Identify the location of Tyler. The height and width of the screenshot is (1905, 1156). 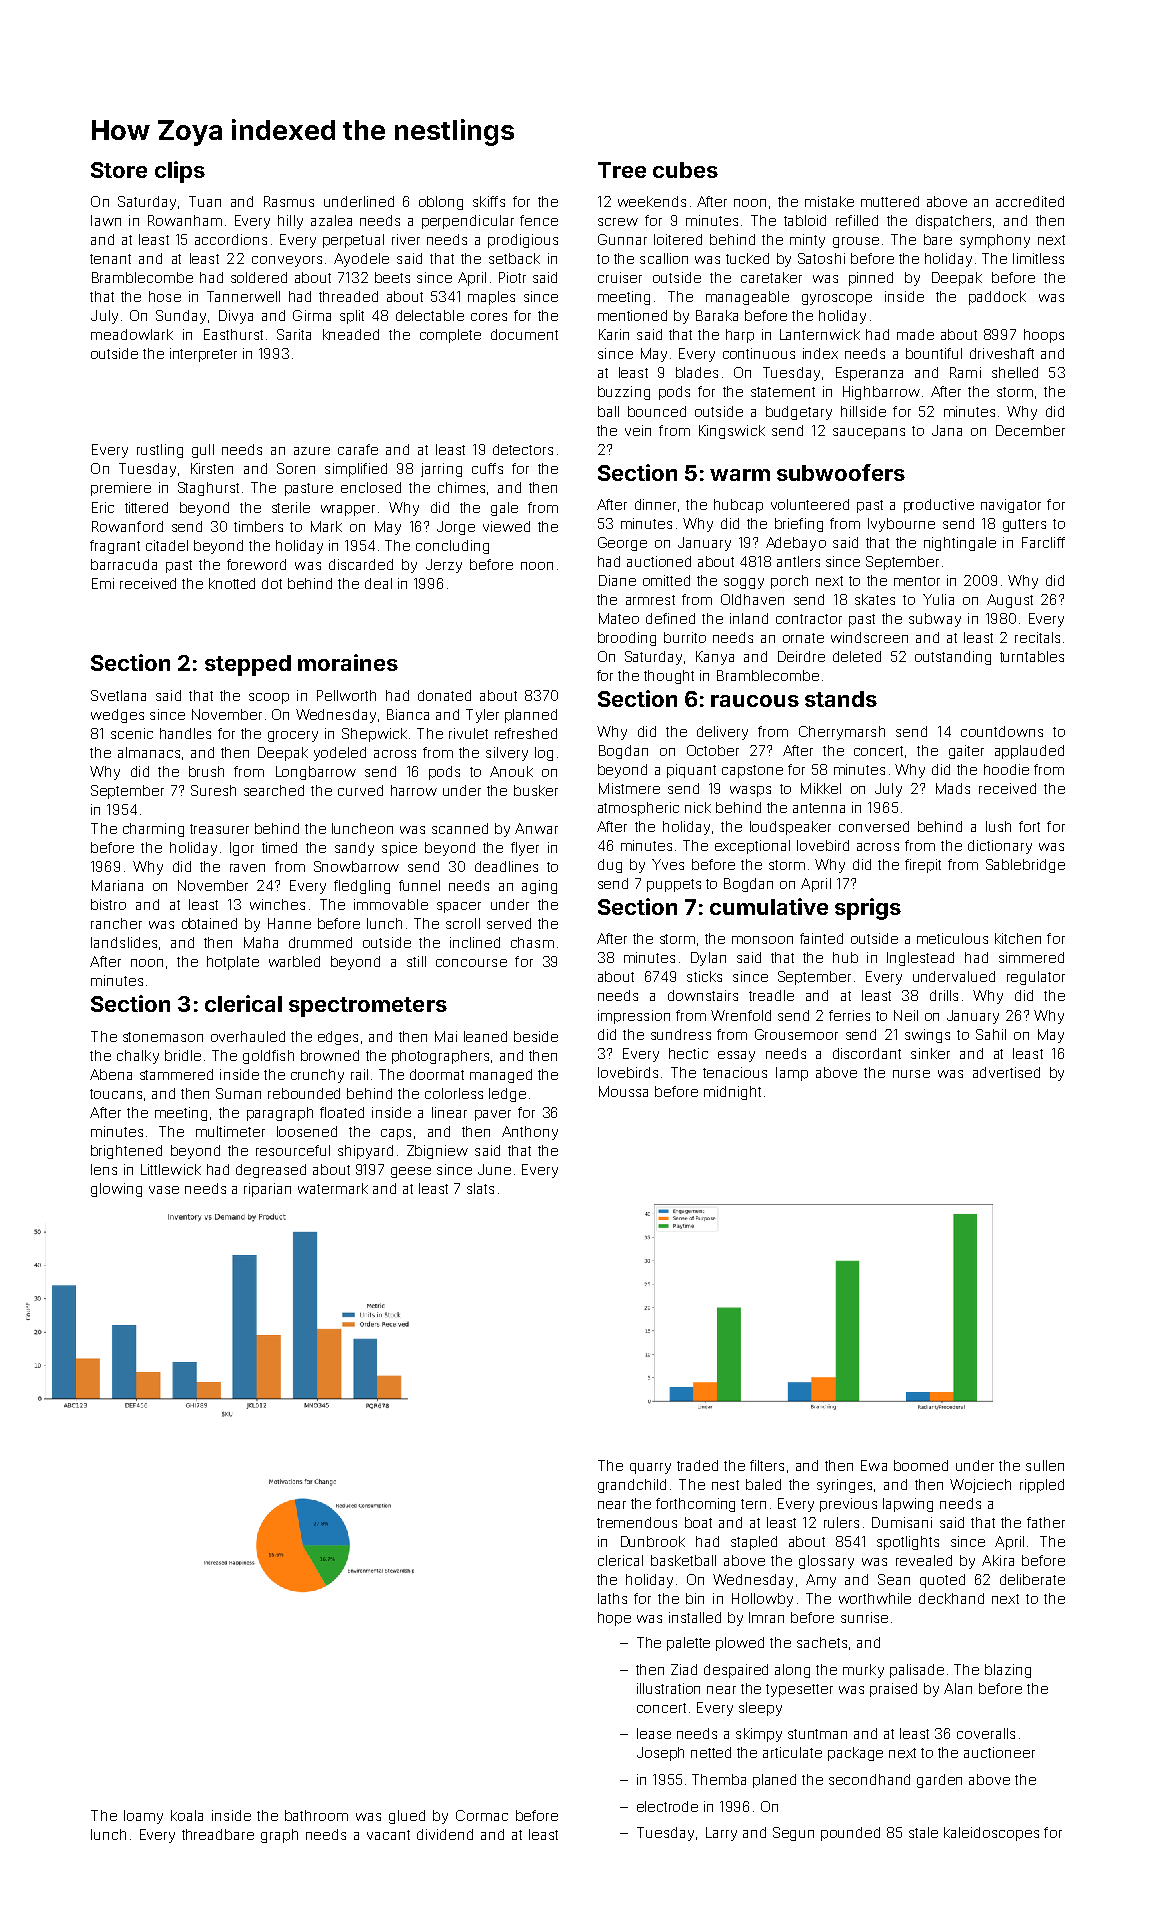
(482, 716).
